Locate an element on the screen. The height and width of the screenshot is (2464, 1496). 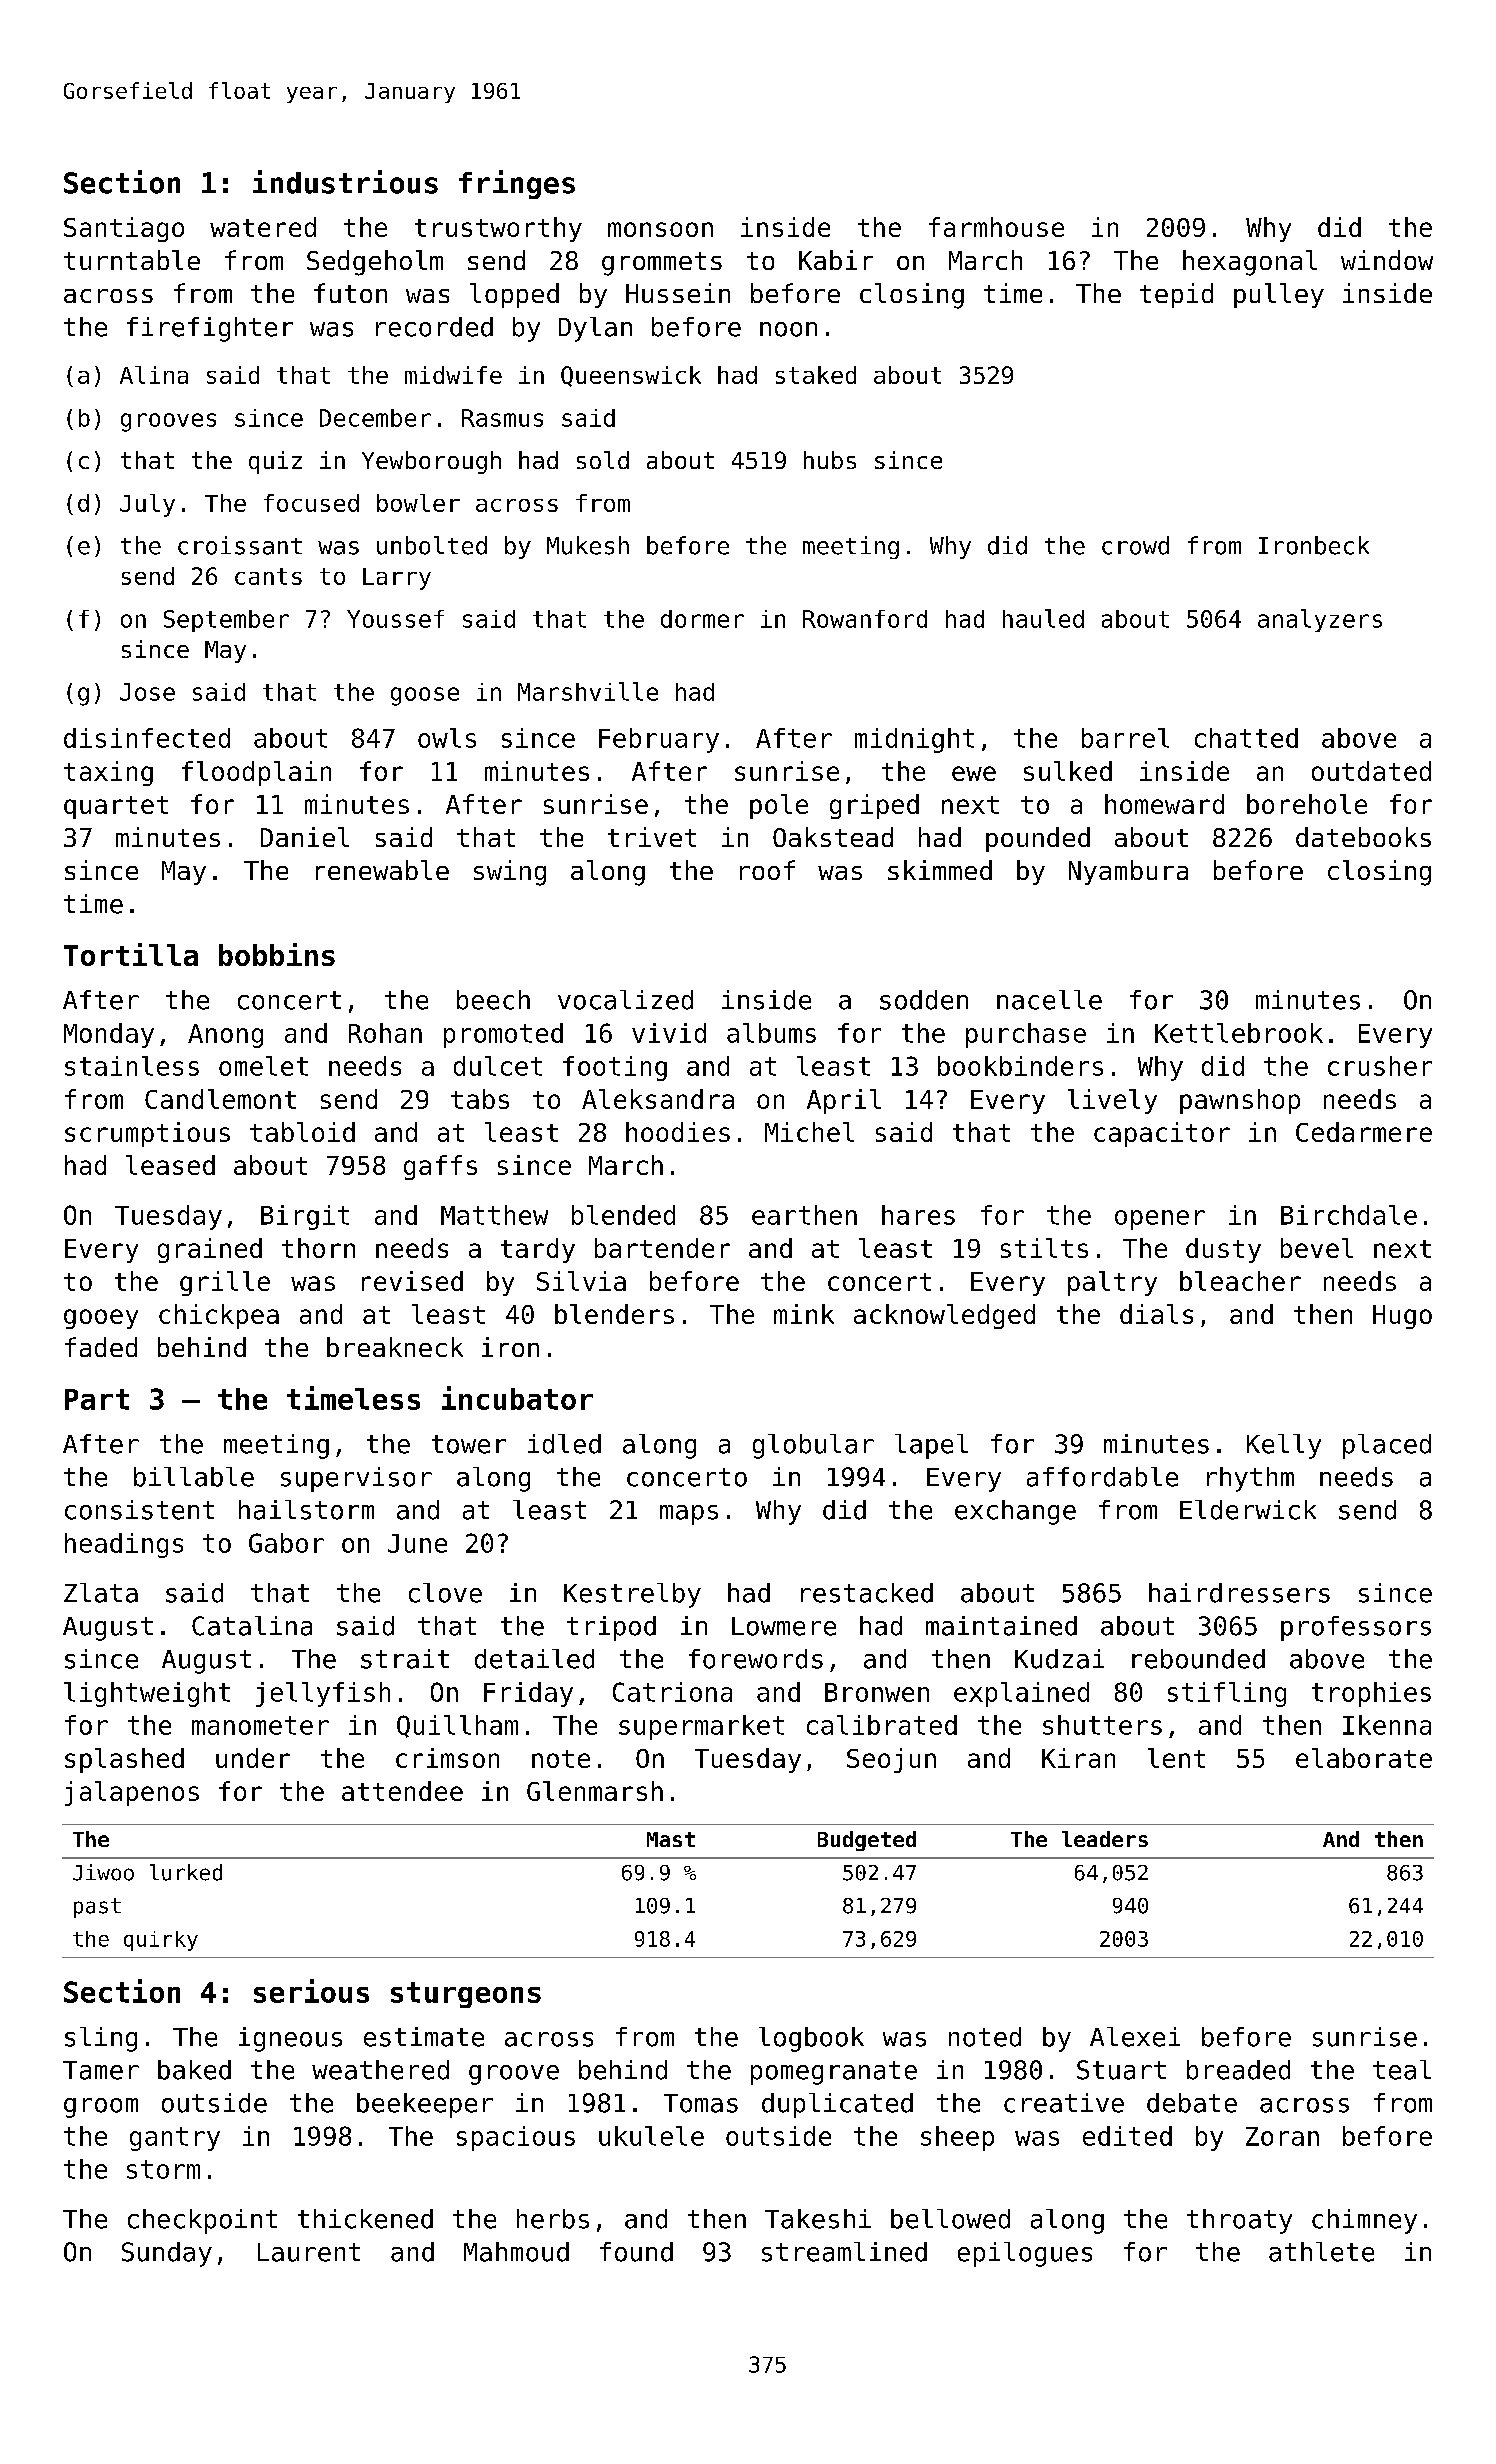
fringes is located at coordinates (517, 184).
